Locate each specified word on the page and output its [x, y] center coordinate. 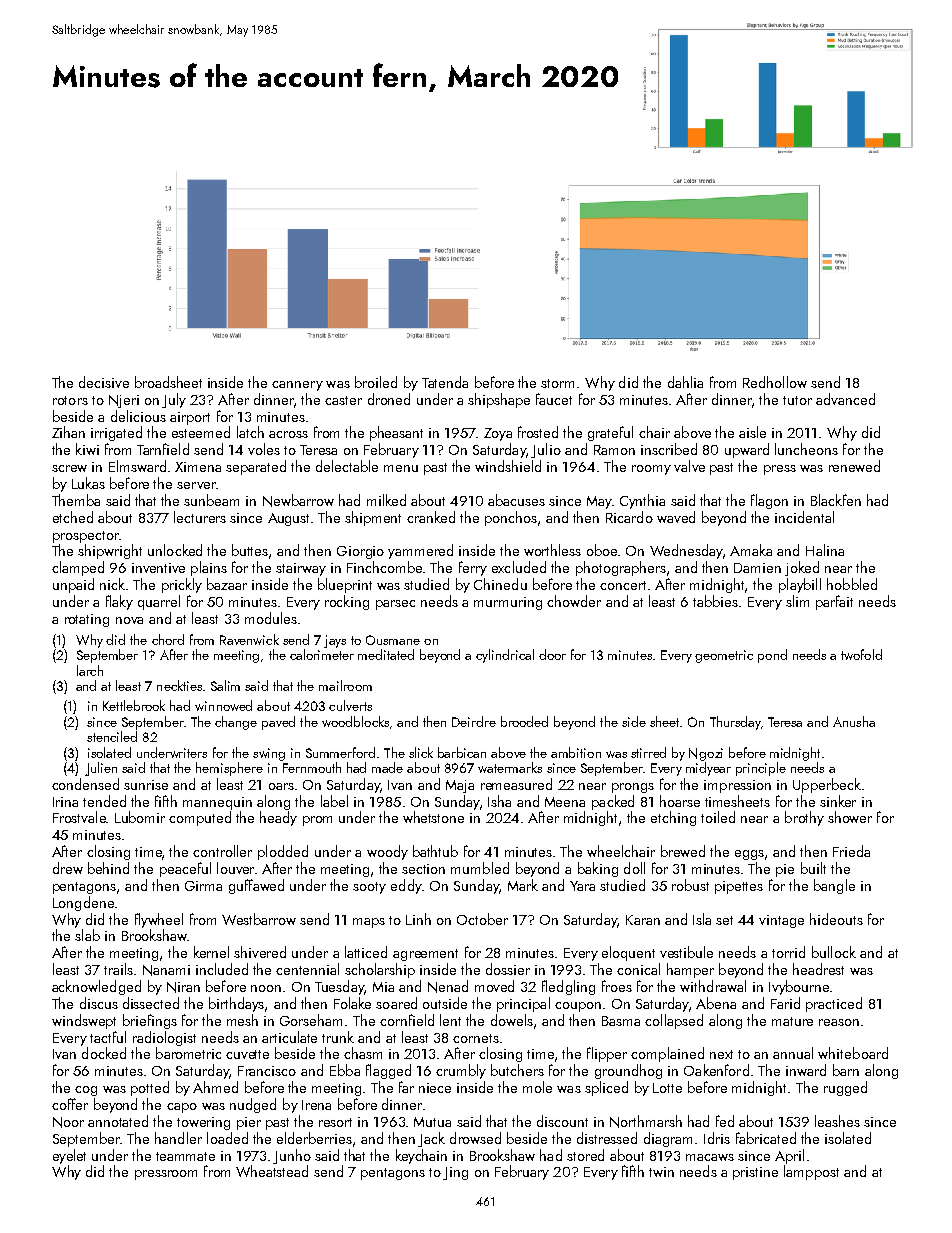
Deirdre [474, 721]
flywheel [159, 920]
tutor [797, 400]
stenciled [112, 736]
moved [494, 986]
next [721, 1054]
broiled [376, 382]
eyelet [69, 1156]
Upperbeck [827, 785]
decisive [104, 382]
